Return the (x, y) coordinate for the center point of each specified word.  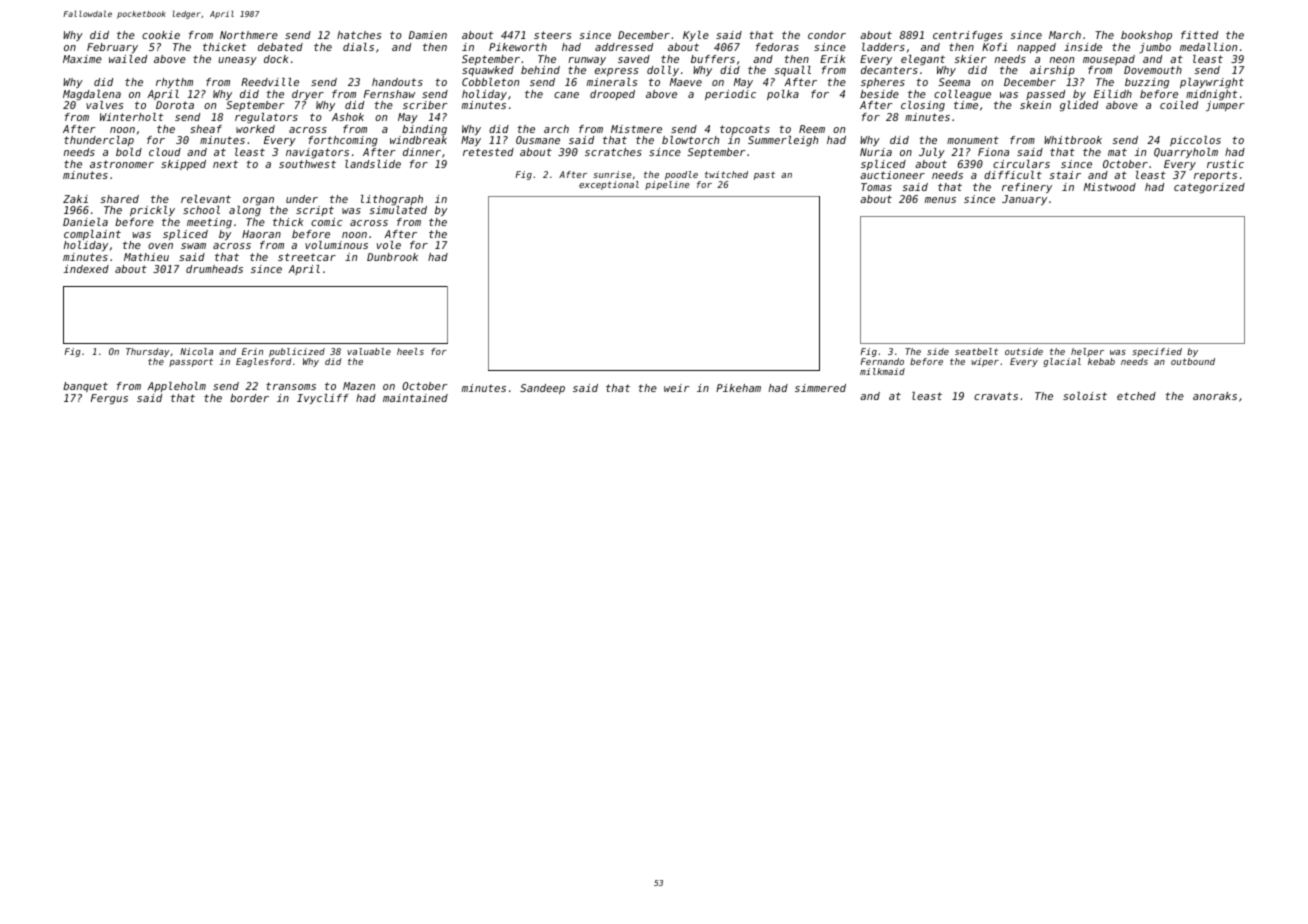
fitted (1199, 35)
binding (424, 130)
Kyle (696, 36)
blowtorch (690, 140)
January (1024, 200)
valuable (369, 351)
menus (940, 200)
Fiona (993, 152)
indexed (86, 269)
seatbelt (976, 351)
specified (1157, 352)
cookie (161, 35)
